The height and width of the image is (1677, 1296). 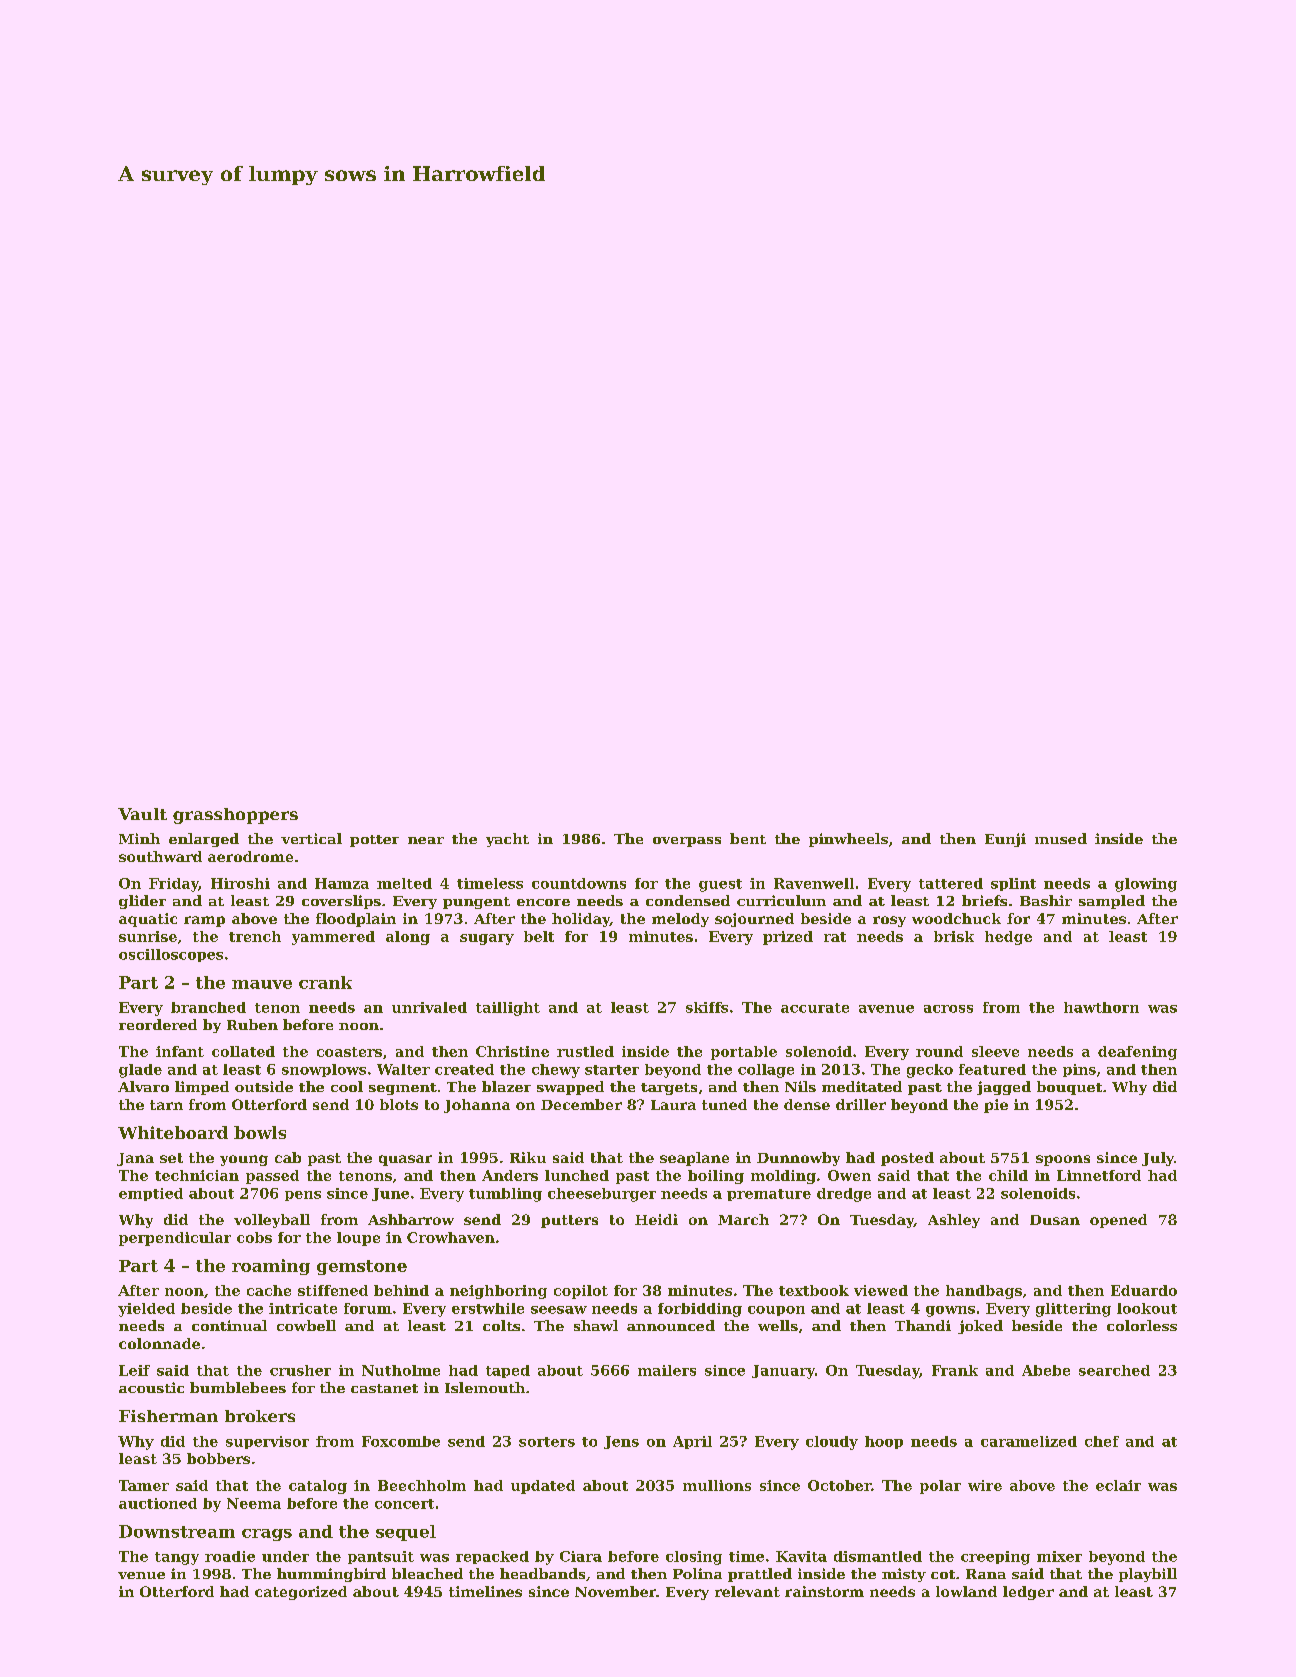 What do you see at coordinates (158, 1503) in the image?
I see `auctioned` at bounding box center [158, 1503].
